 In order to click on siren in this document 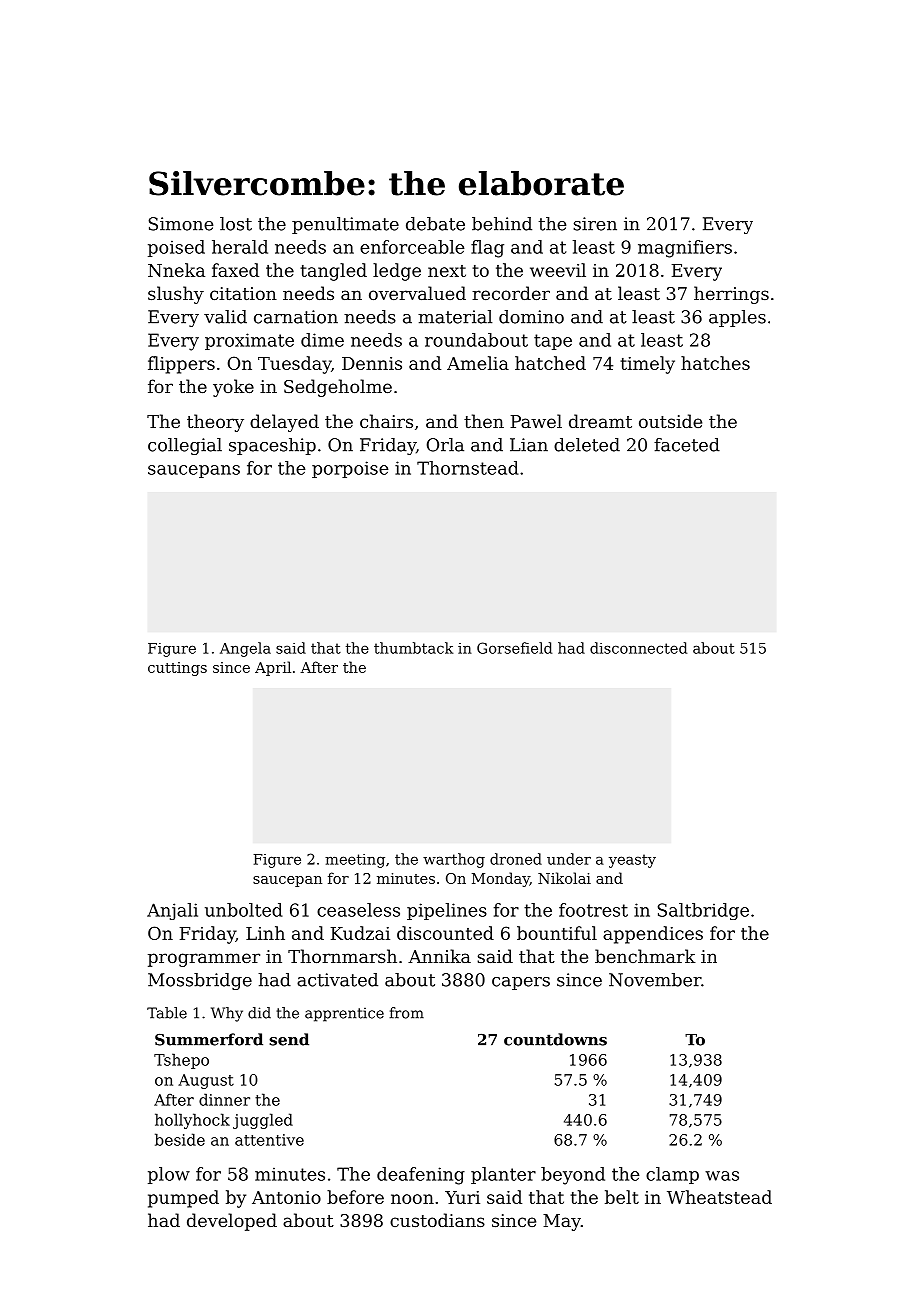, I will do `click(595, 224)`.
